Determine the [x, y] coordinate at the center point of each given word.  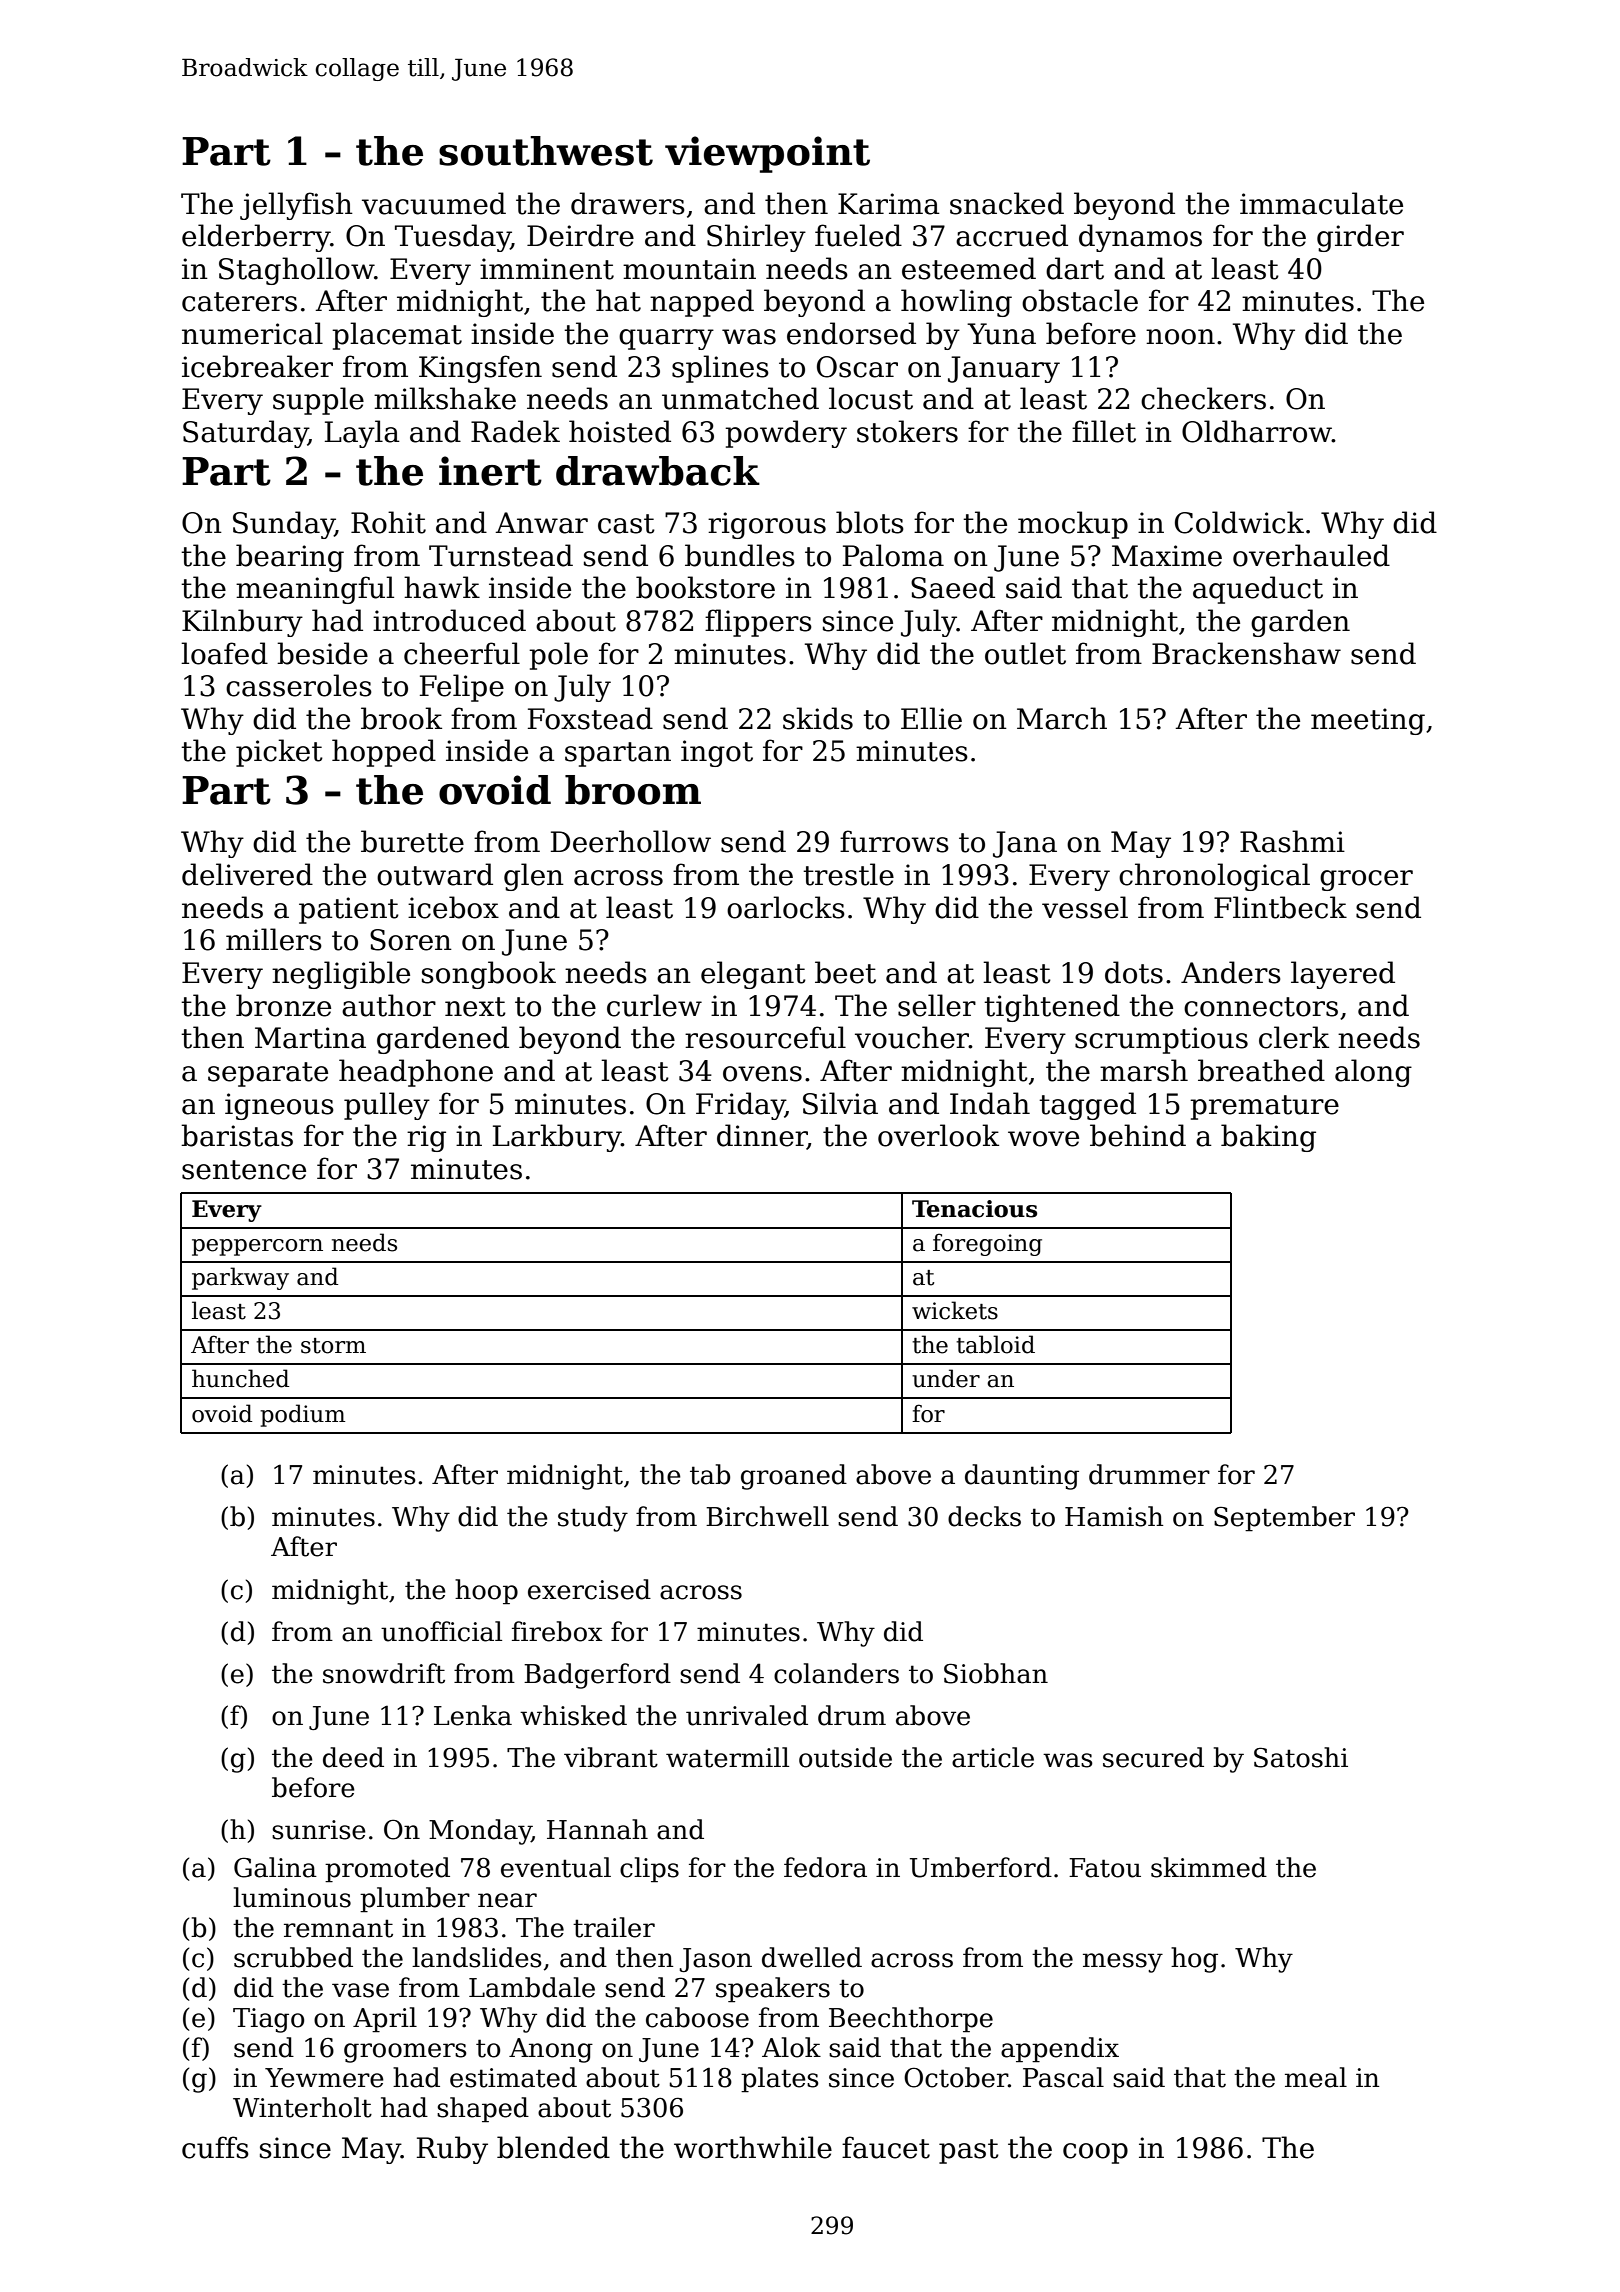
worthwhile [753, 2147]
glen [534, 877]
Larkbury [557, 1138]
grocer [1366, 880]
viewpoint [767, 154]
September [1284, 1519]
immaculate [1321, 203]
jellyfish [296, 206]
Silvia [840, 1103]
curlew [654, 1005]
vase [360, 1990]
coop [1095, 2153]
